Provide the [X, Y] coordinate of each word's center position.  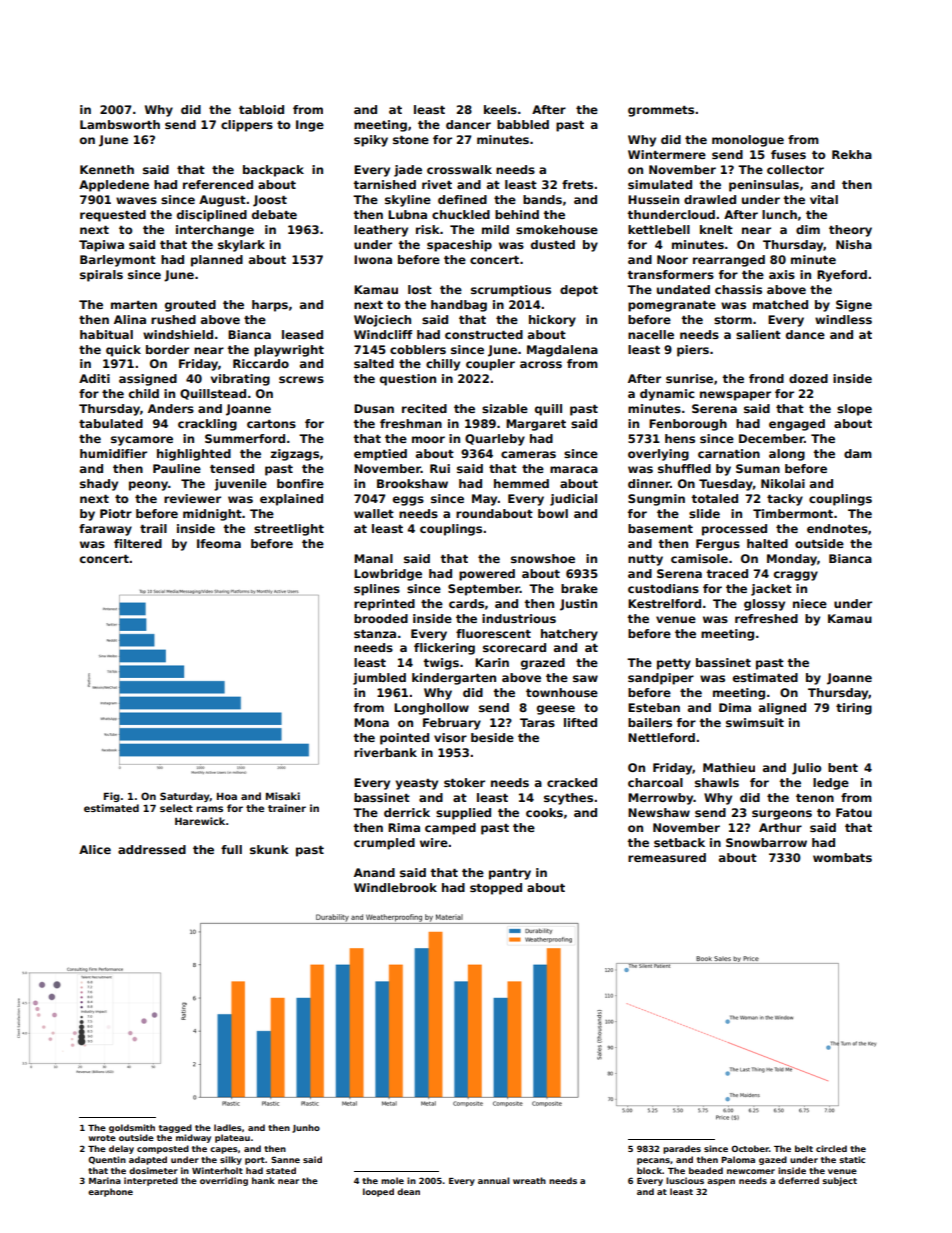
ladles [228, 1127]
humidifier [113, 453]
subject [839, 1181]
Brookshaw [412, 483]
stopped [496, 889]
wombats [842, 857]
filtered [138, 543]
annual [494, 1180]
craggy [796, 576]
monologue [748, 141]
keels [500, 109]
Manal [373, 558]
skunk [269, 849]
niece [810, 603]
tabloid [261, 109]
